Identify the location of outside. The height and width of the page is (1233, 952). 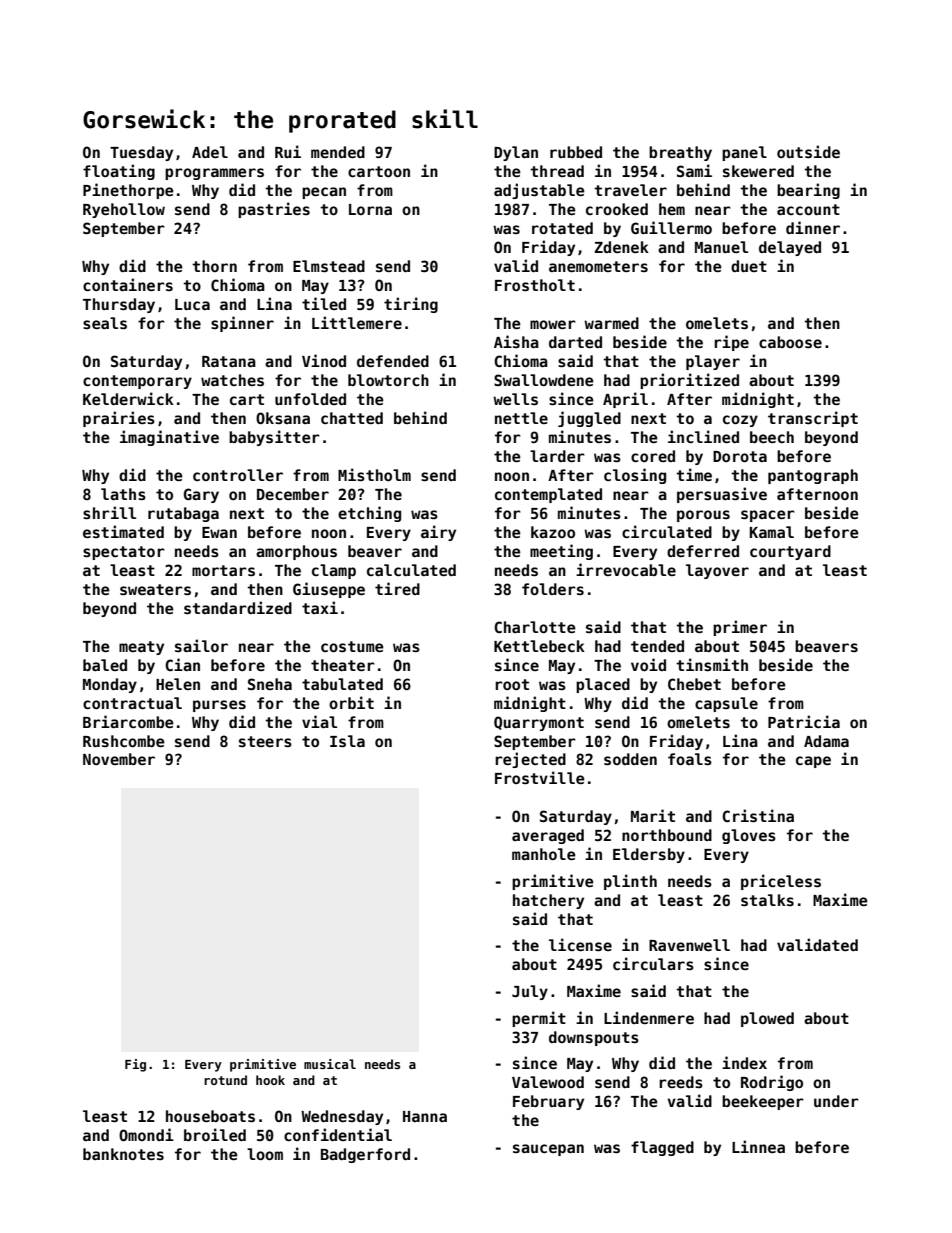
(808, 151).
